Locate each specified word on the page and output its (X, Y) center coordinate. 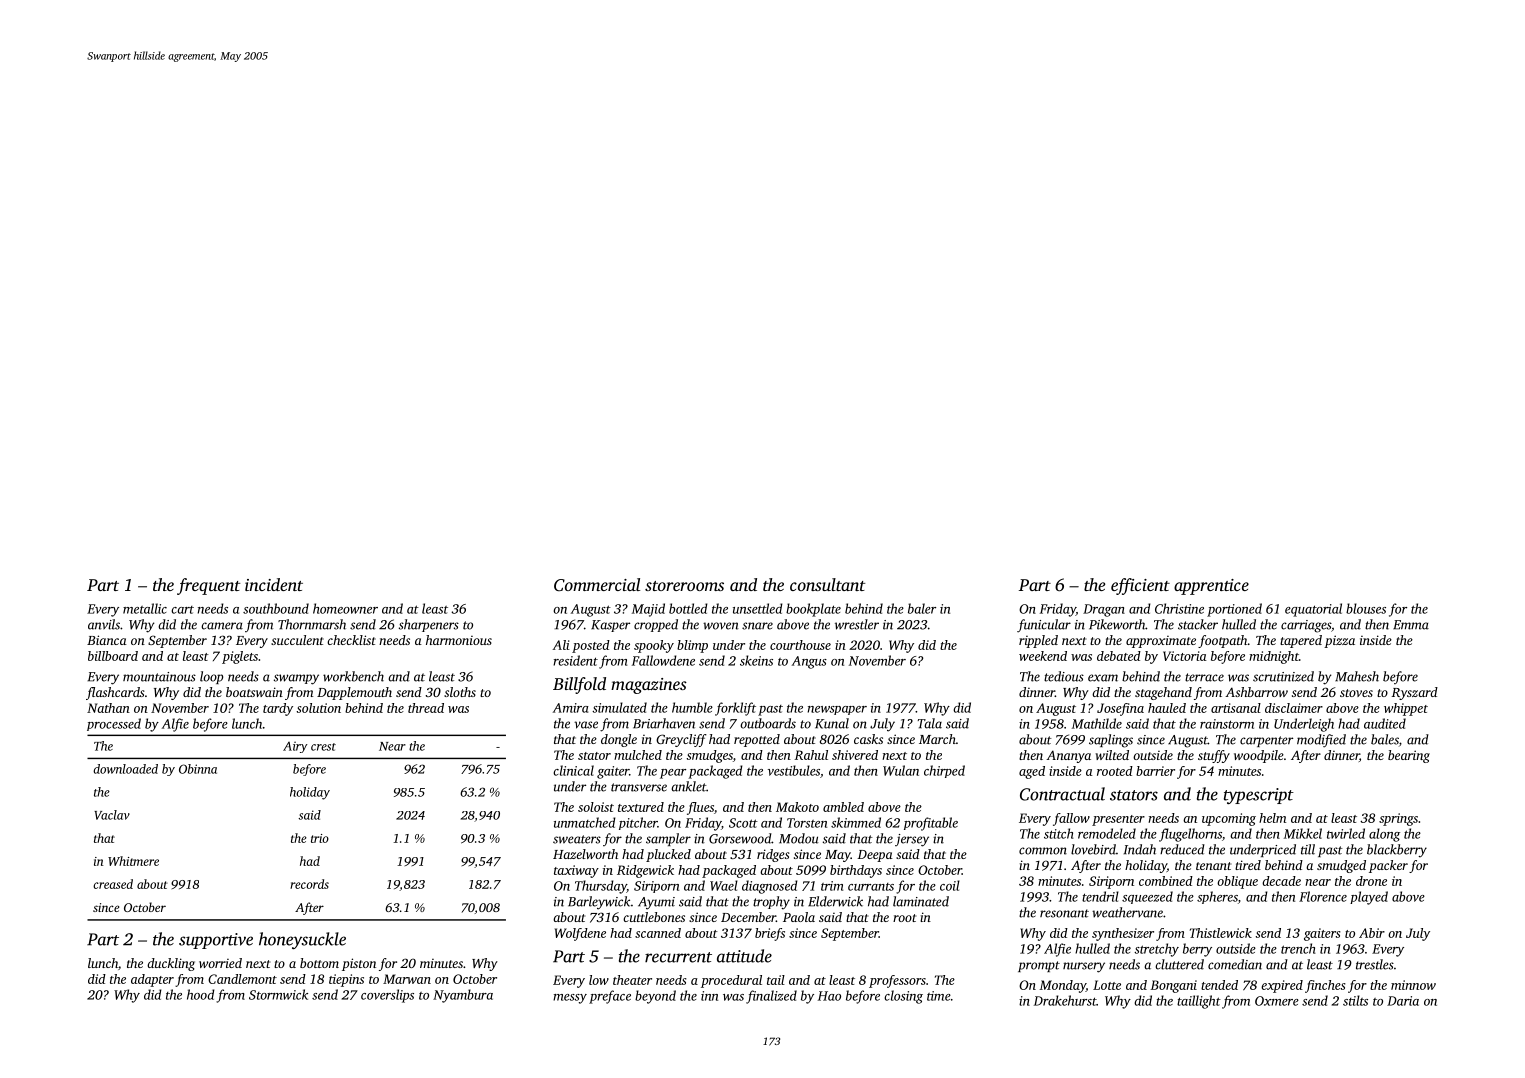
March (937, 739)
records (309, 884)
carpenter (1266, 741)
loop (211, 677)
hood (201, 994)
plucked (668, 855)
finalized (771, 997)
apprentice (1211, 587)
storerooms (684, 586)
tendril (1100, 896)
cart (182, 610)
